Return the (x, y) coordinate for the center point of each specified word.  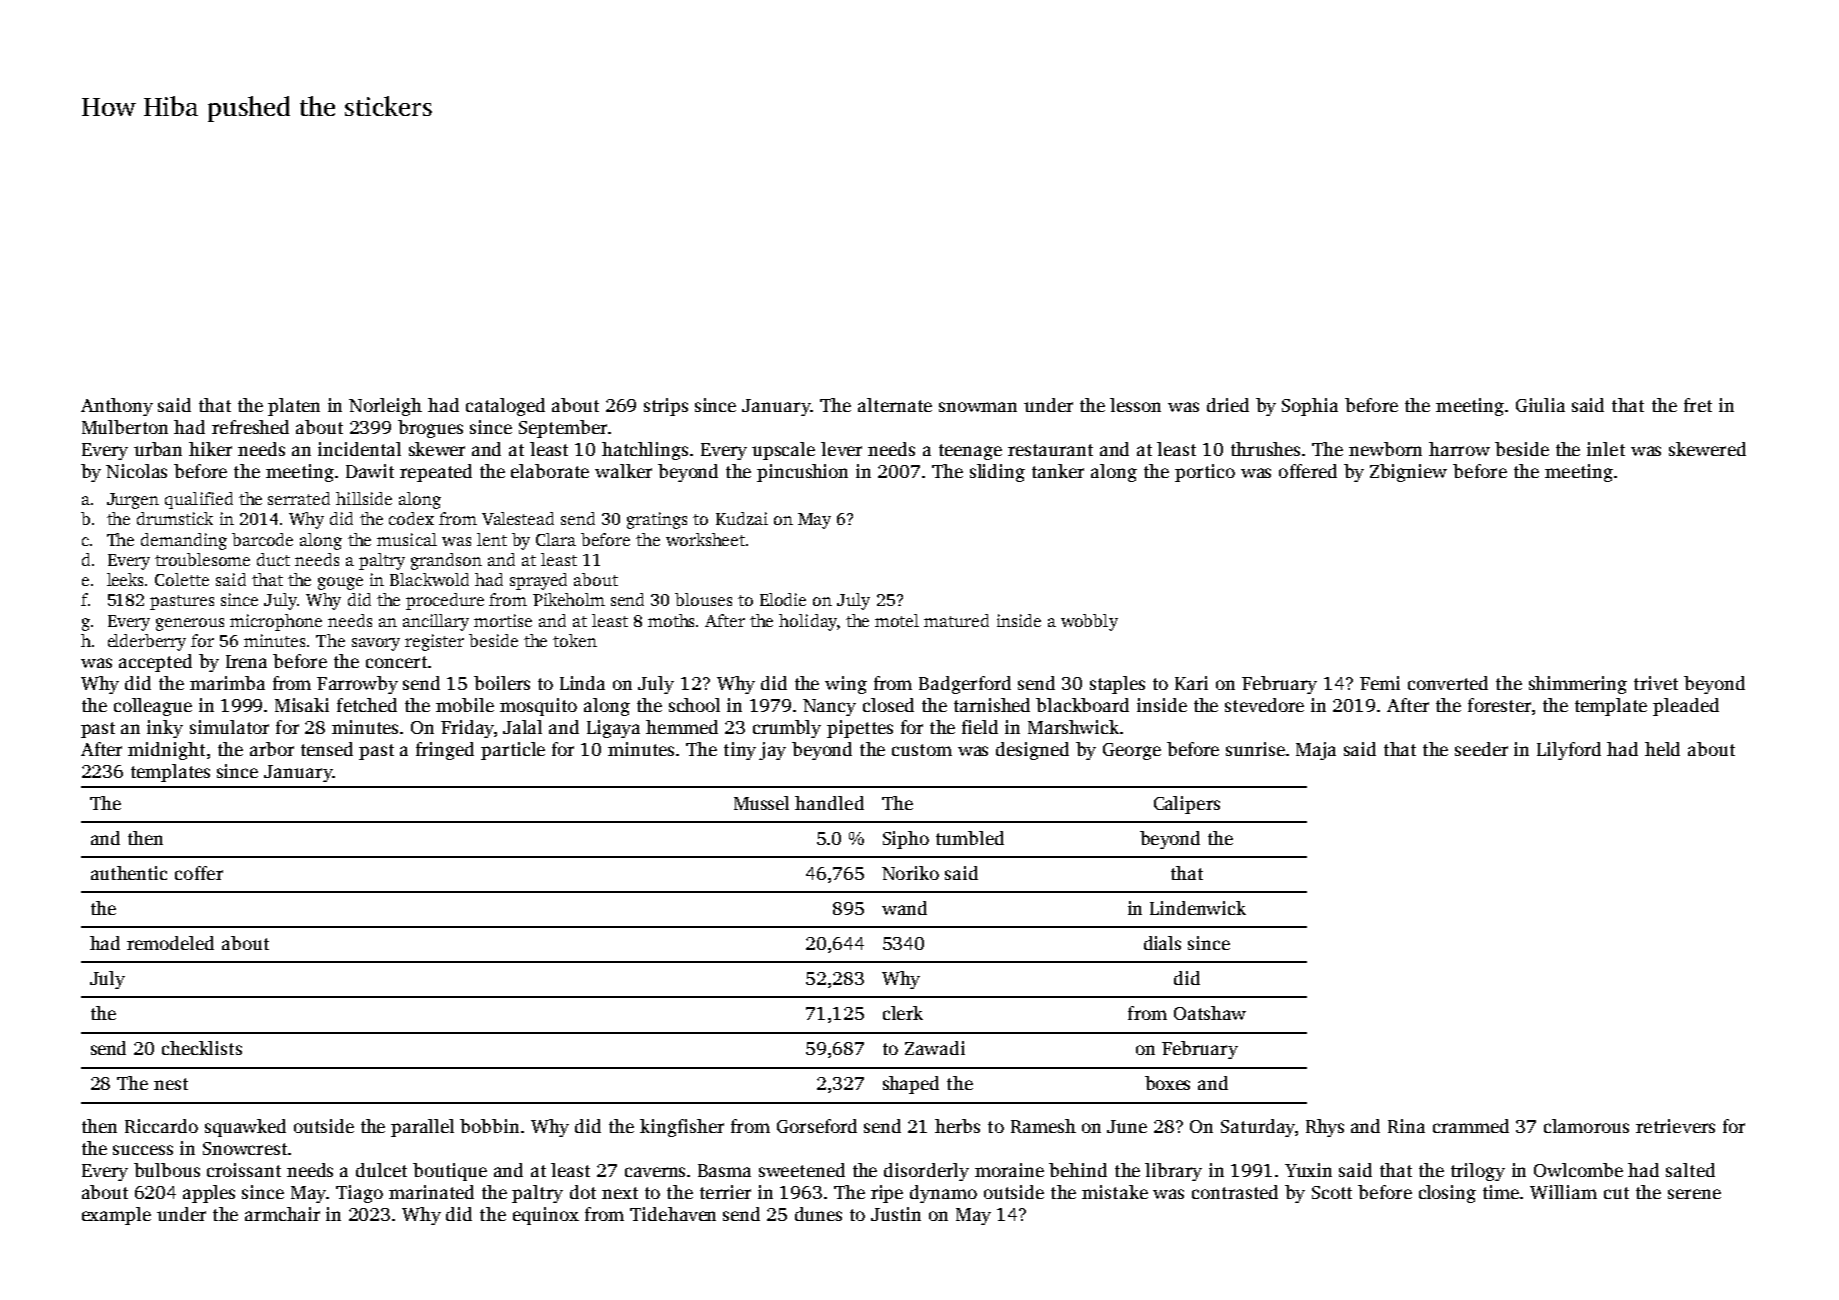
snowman (978, 407)
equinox (546, 1216)
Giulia (1540, 405)
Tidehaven (673, 1214)
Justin (896, 1214)
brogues (430, 429)
